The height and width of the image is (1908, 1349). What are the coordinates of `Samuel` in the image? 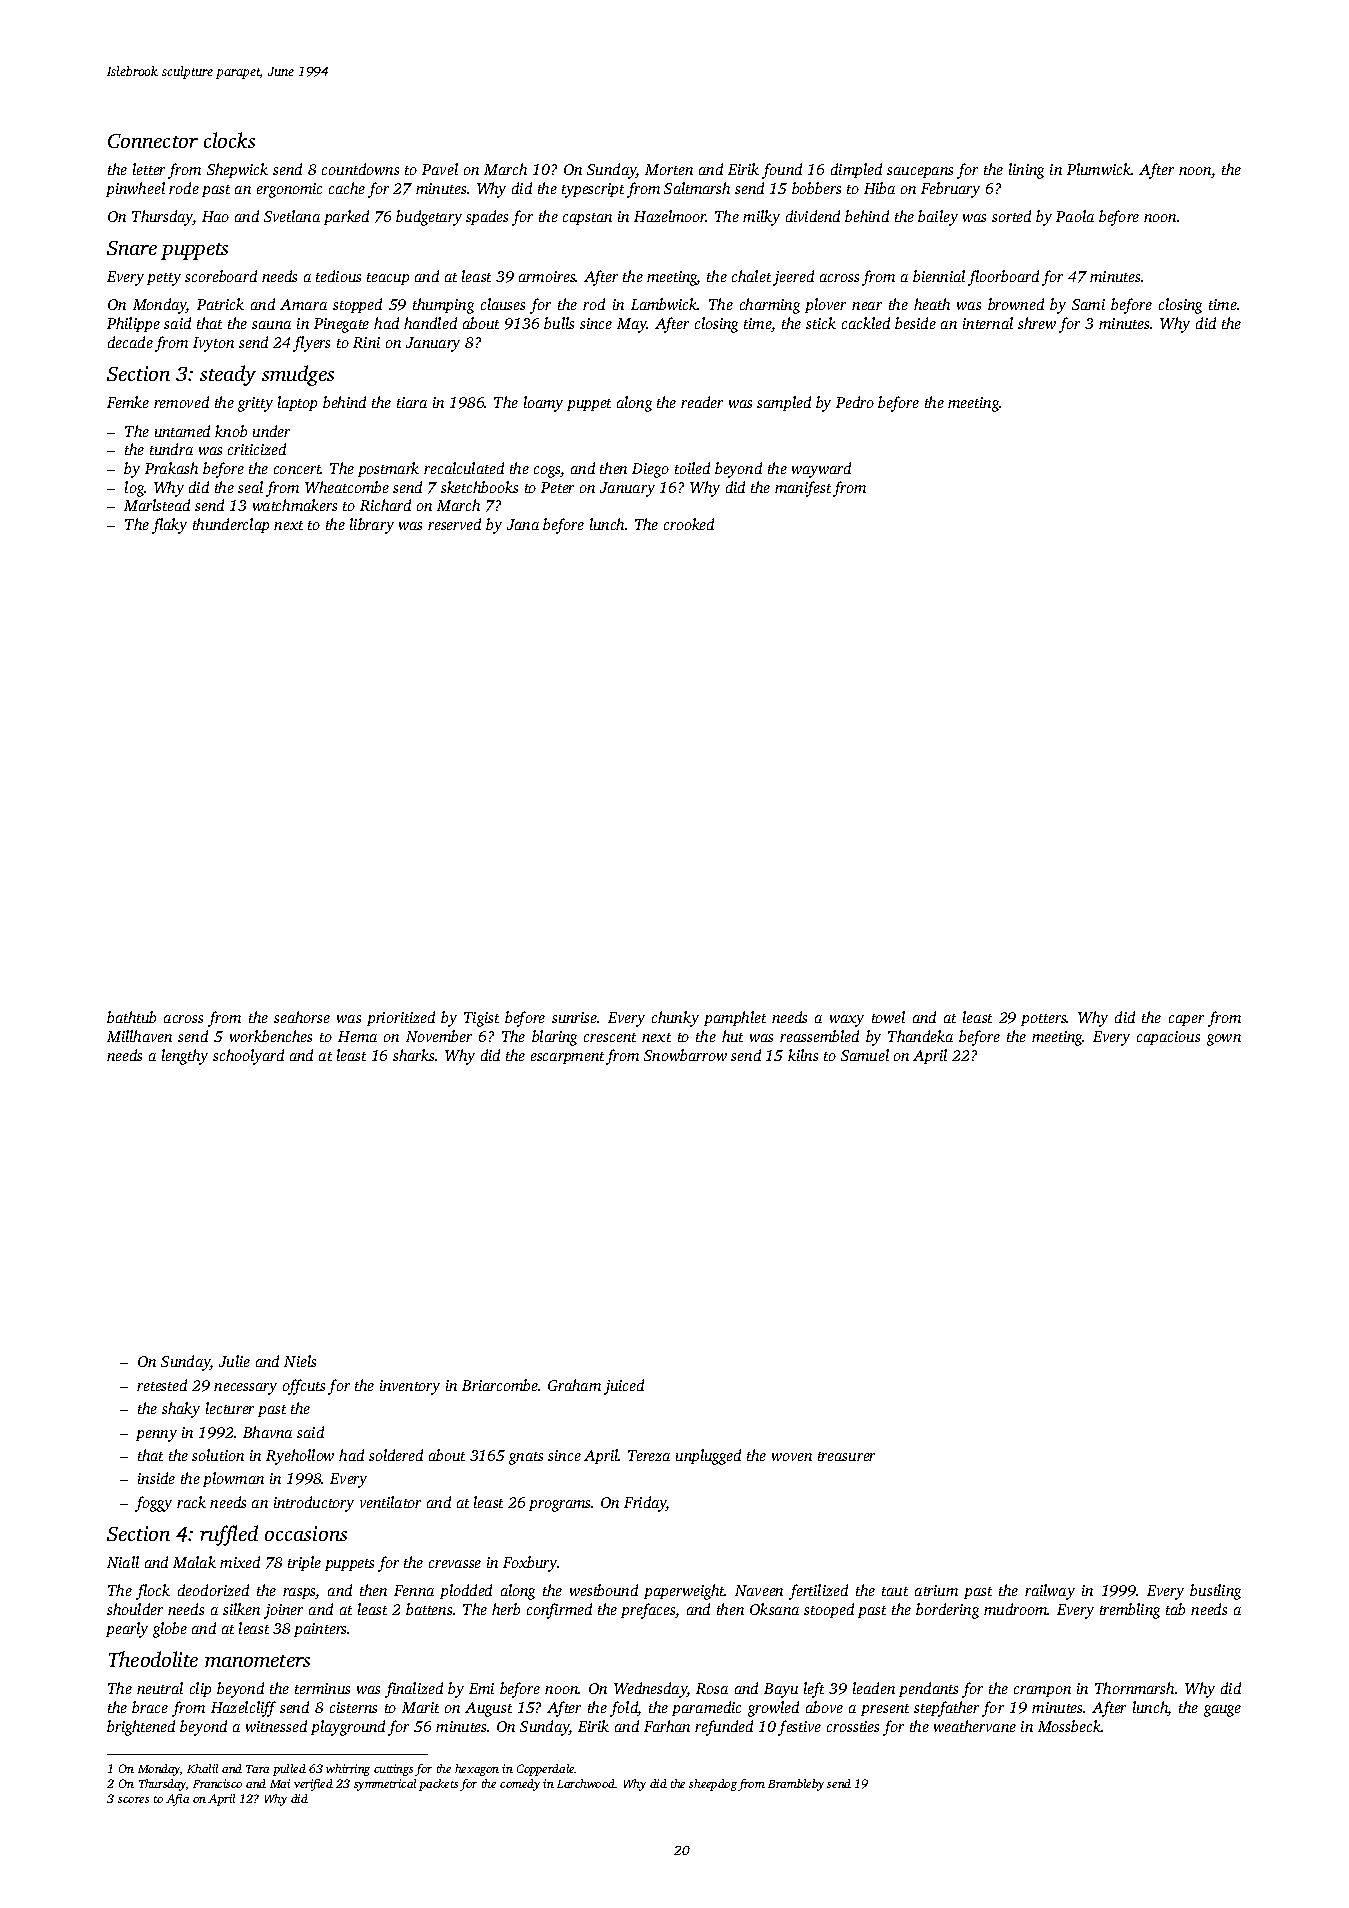 It's located at (865, 1055).
